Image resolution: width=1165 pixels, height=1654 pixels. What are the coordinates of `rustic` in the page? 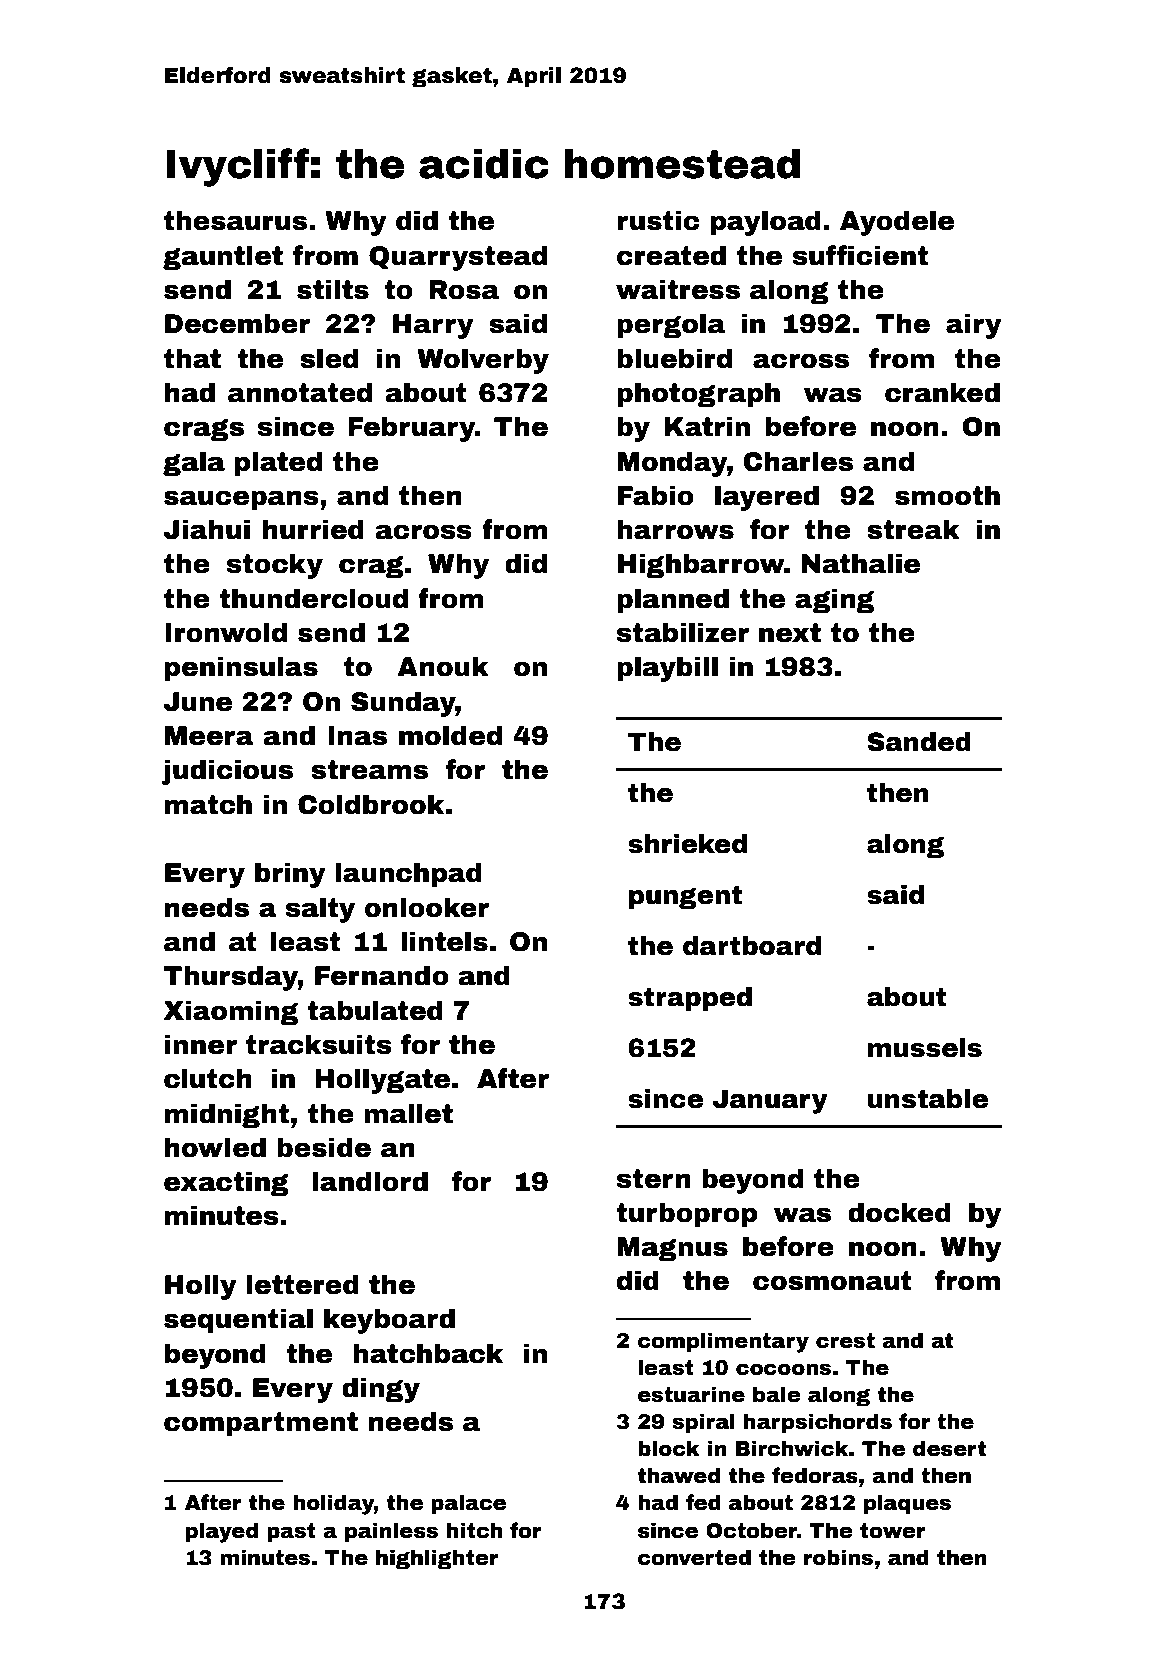 It's located at (658, 220).
